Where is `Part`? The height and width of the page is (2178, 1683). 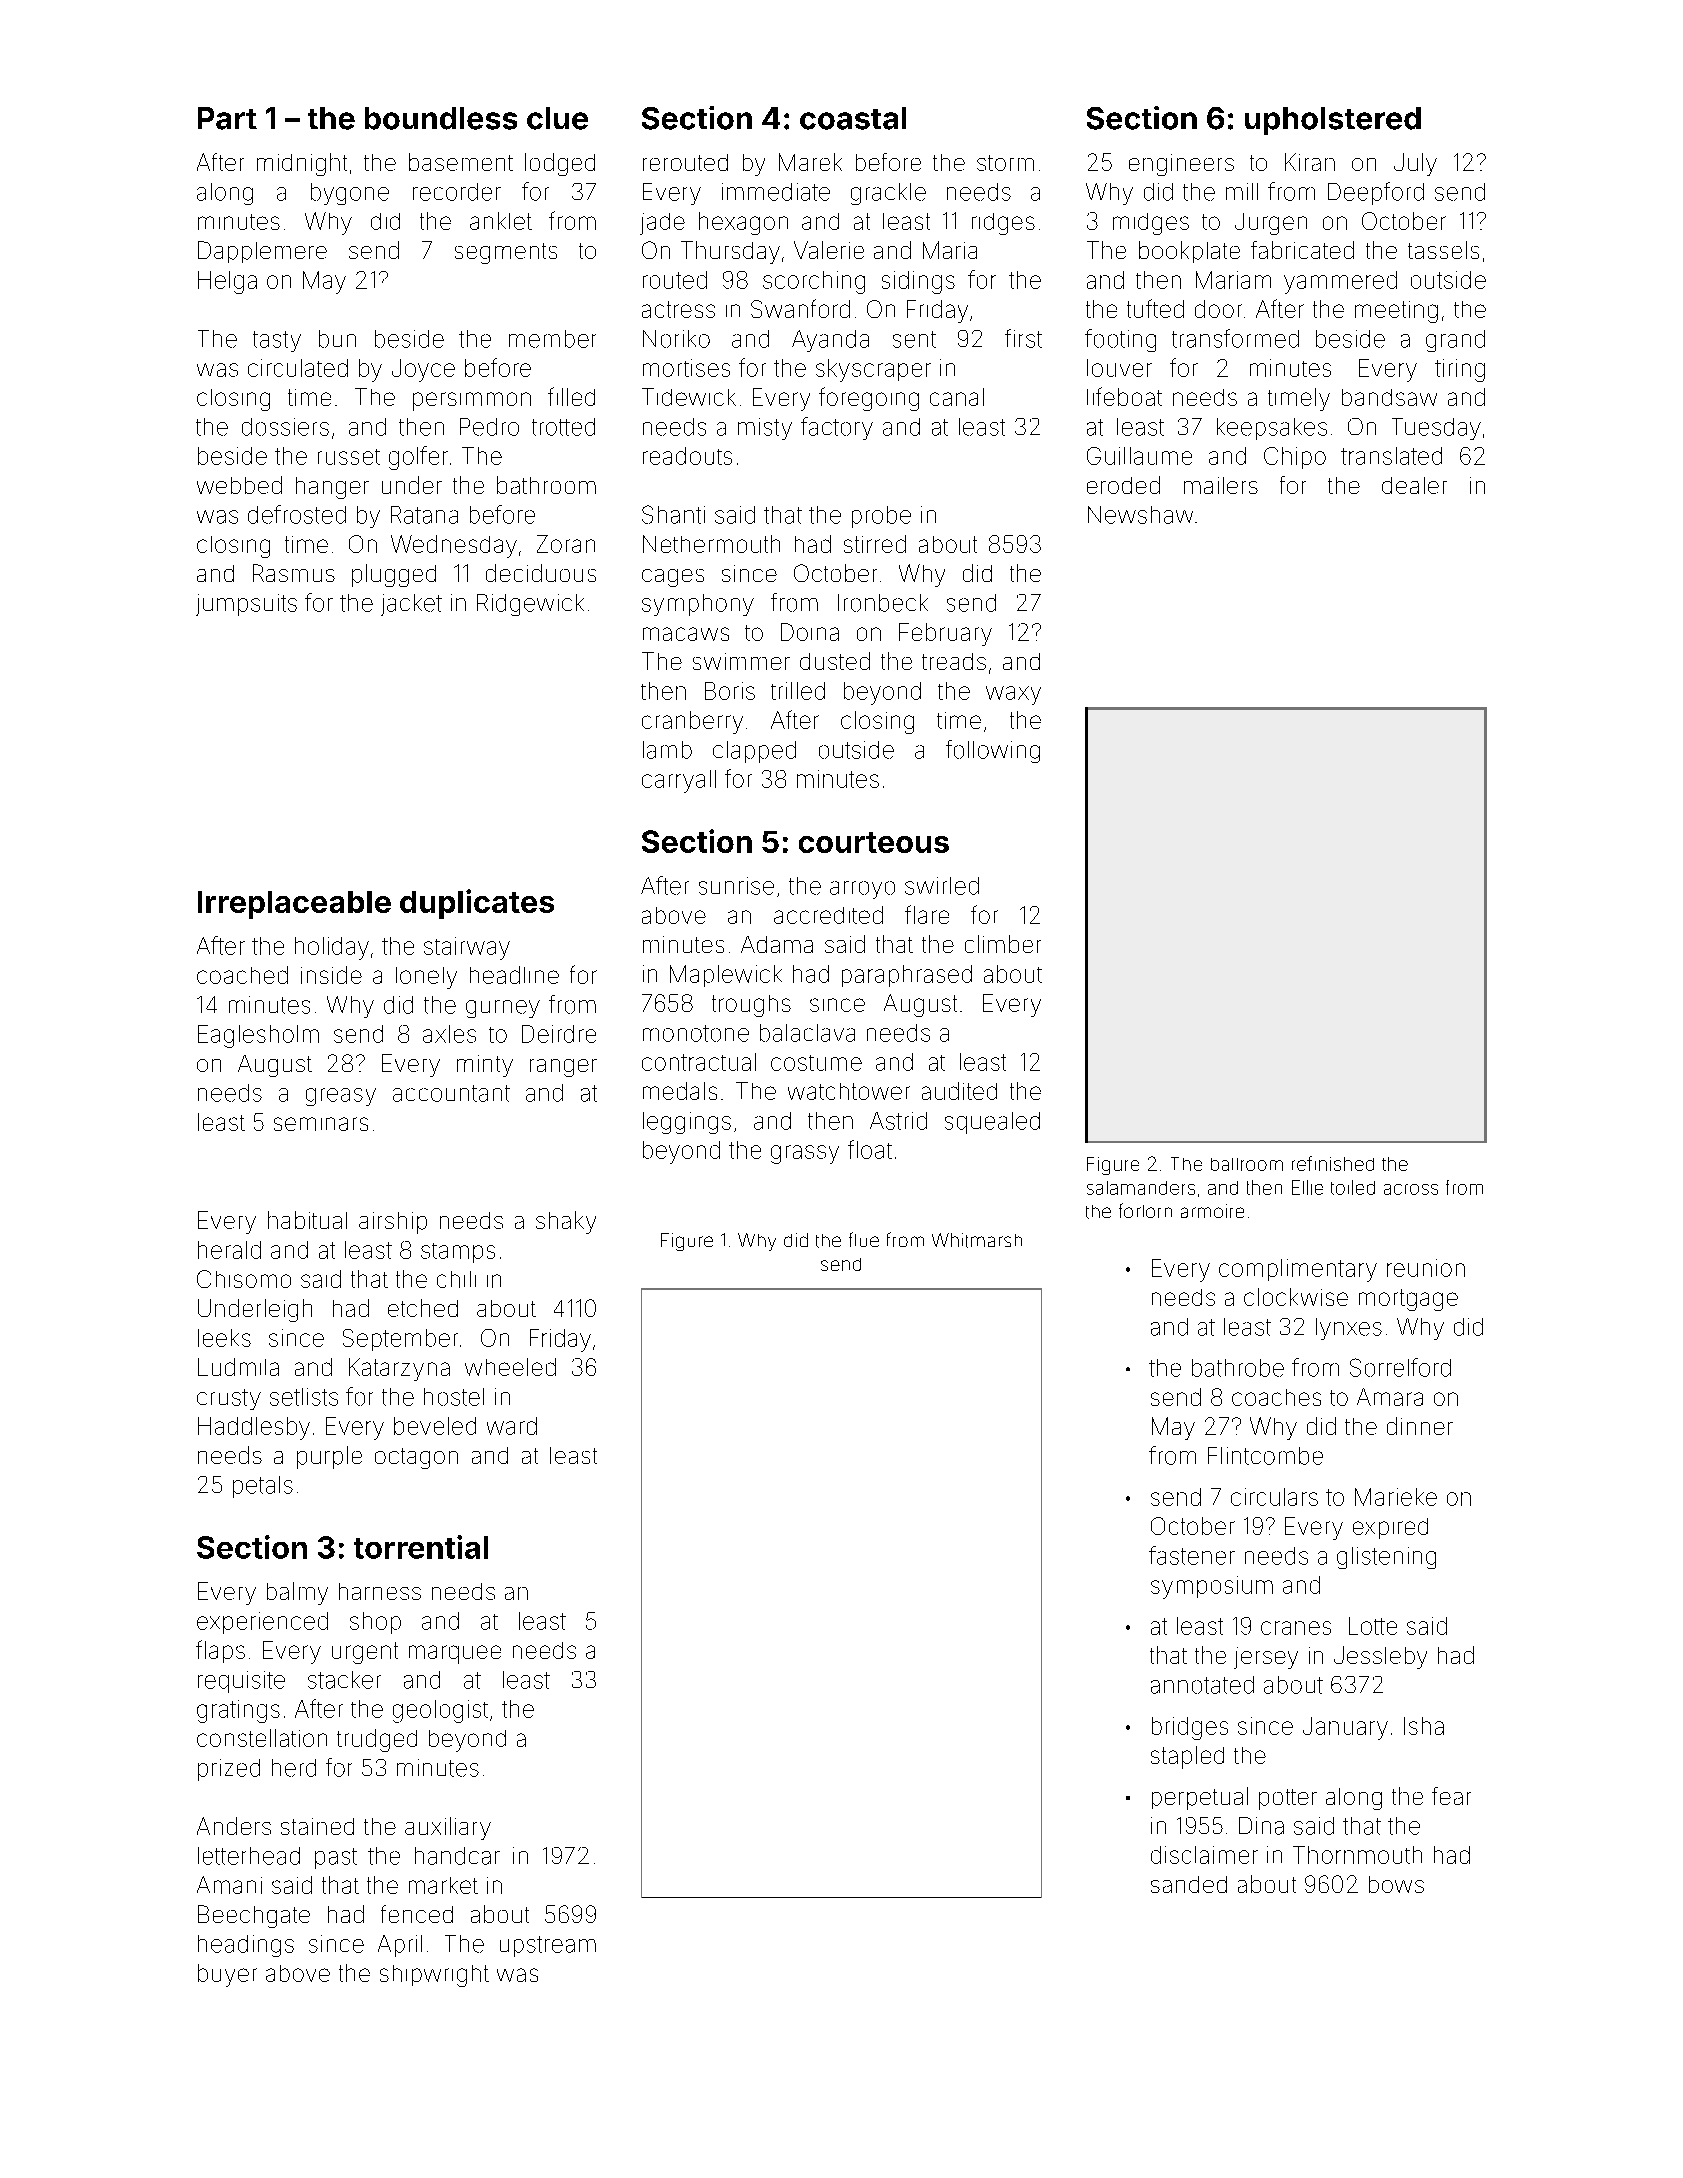 Part is located at coordinates (227, 118).
